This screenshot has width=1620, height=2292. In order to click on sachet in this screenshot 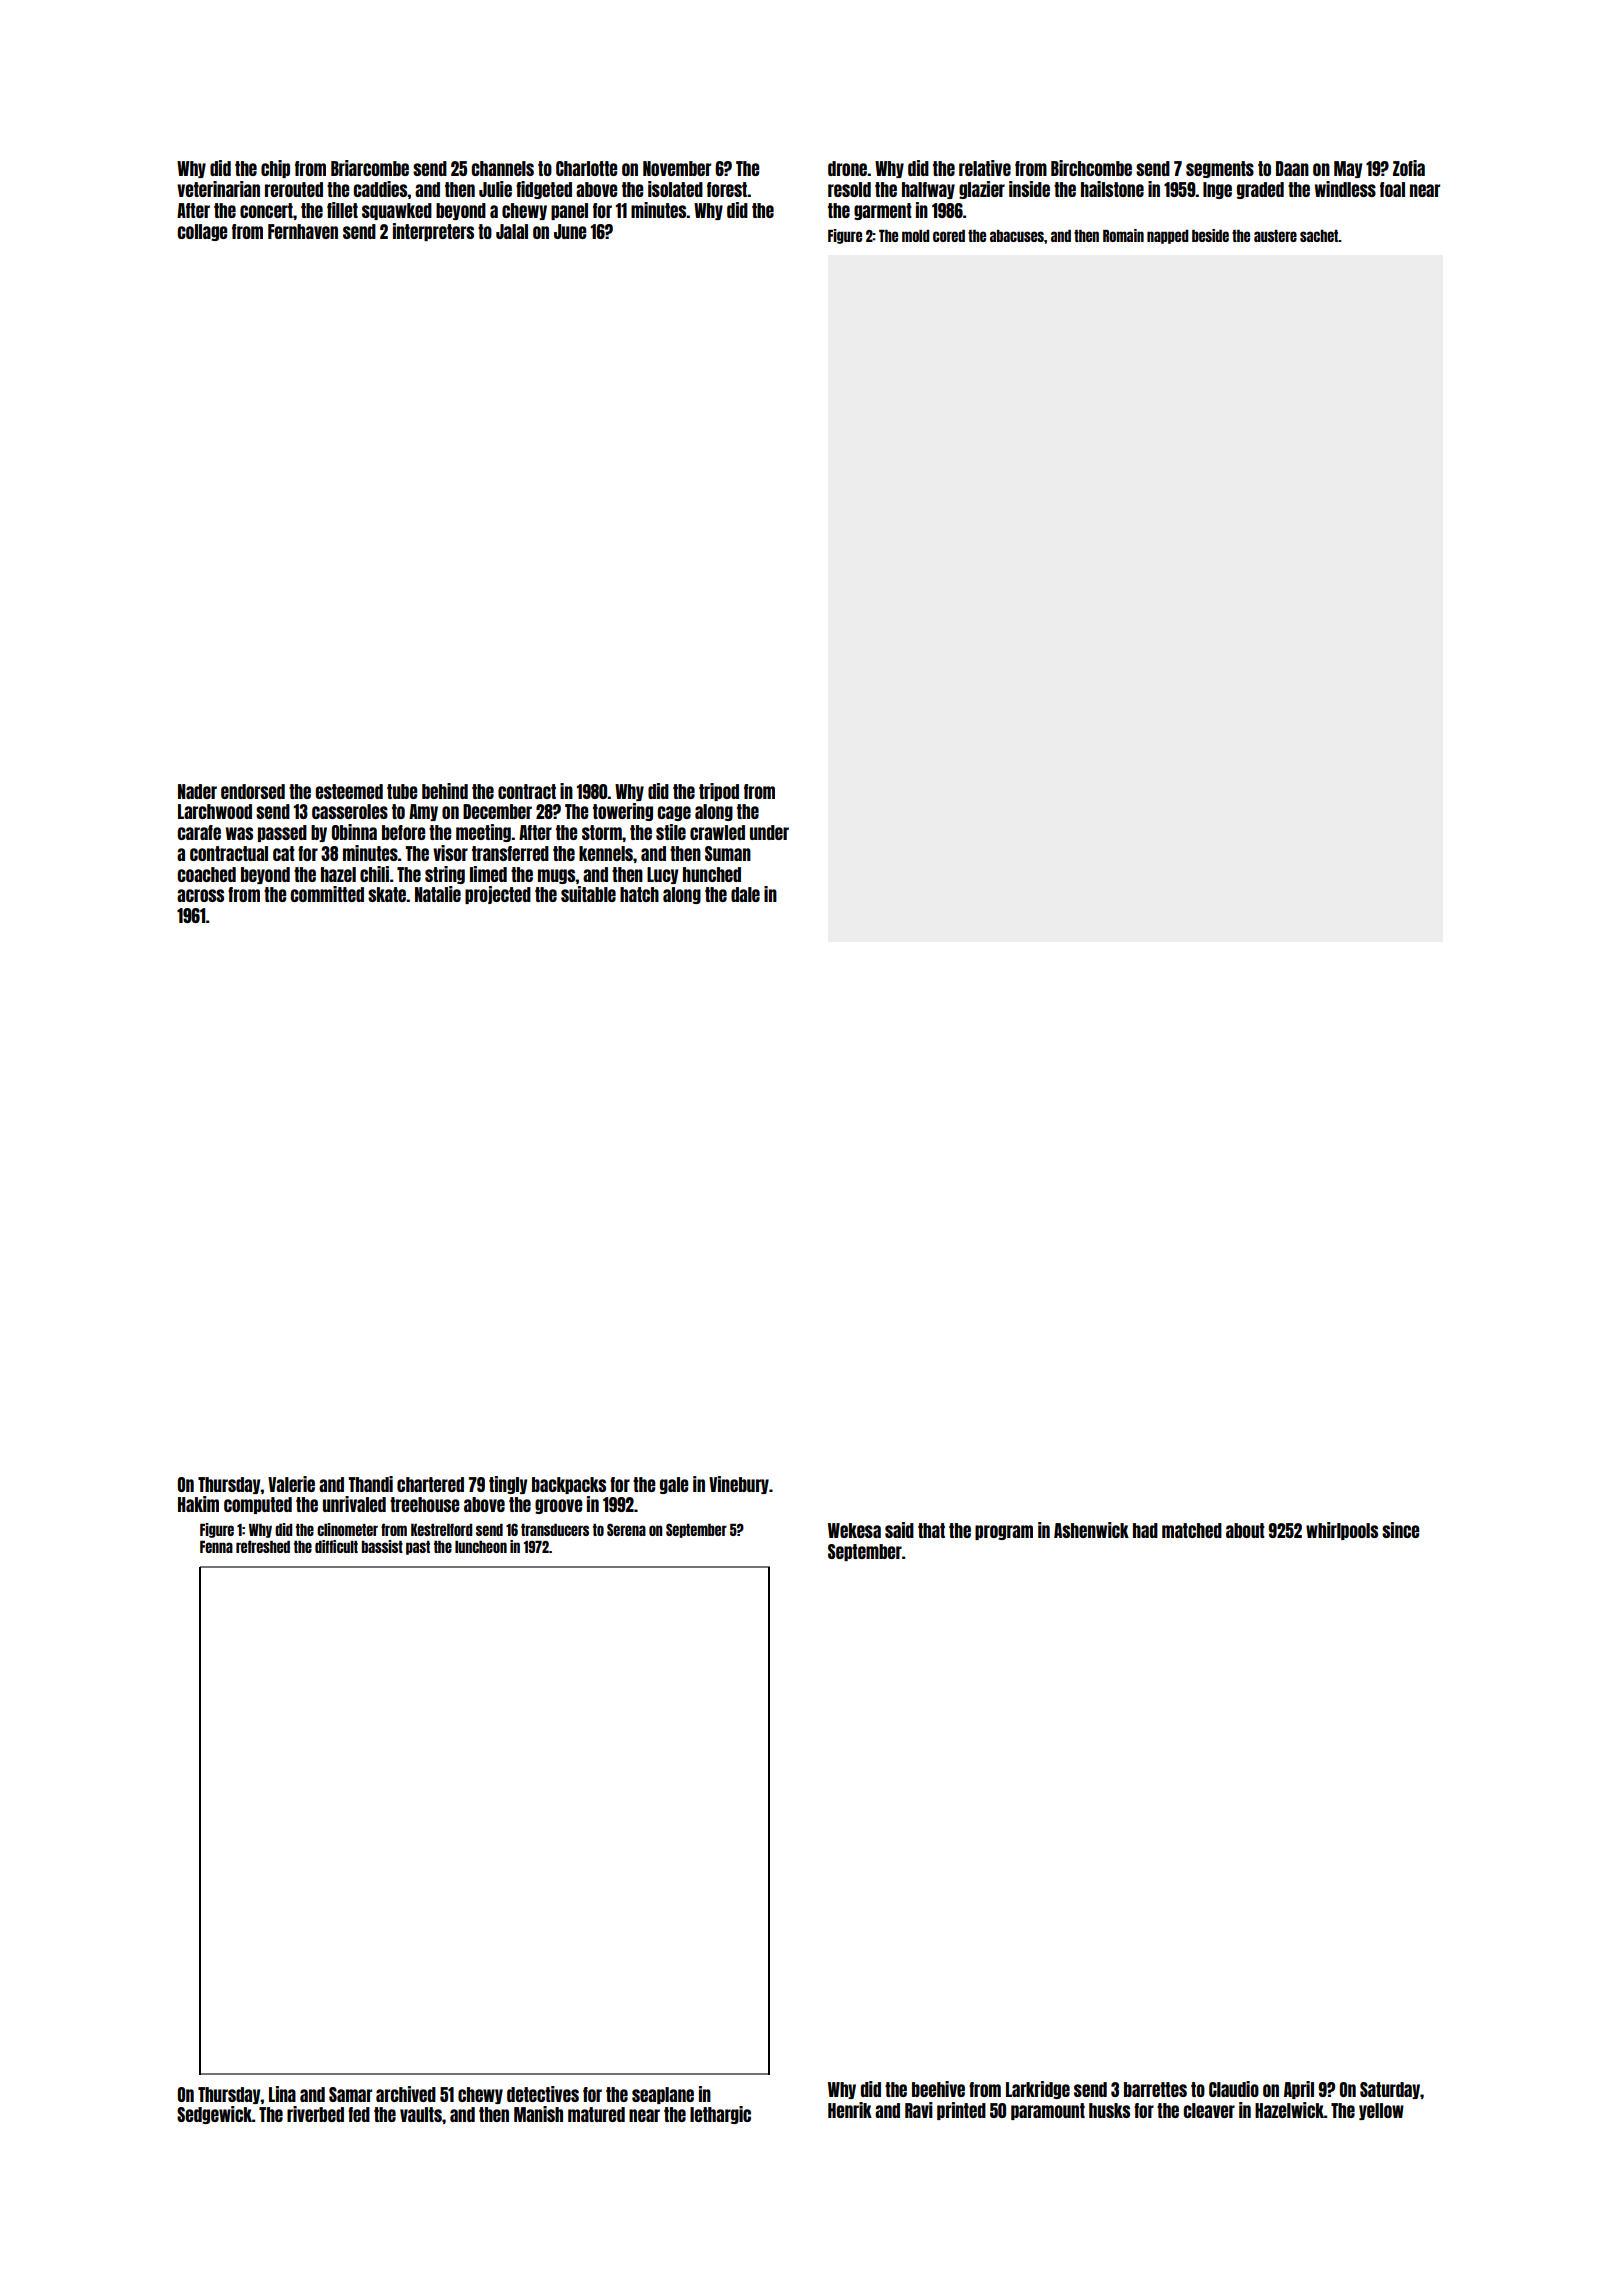, I will do `click(1319, 236)`.
